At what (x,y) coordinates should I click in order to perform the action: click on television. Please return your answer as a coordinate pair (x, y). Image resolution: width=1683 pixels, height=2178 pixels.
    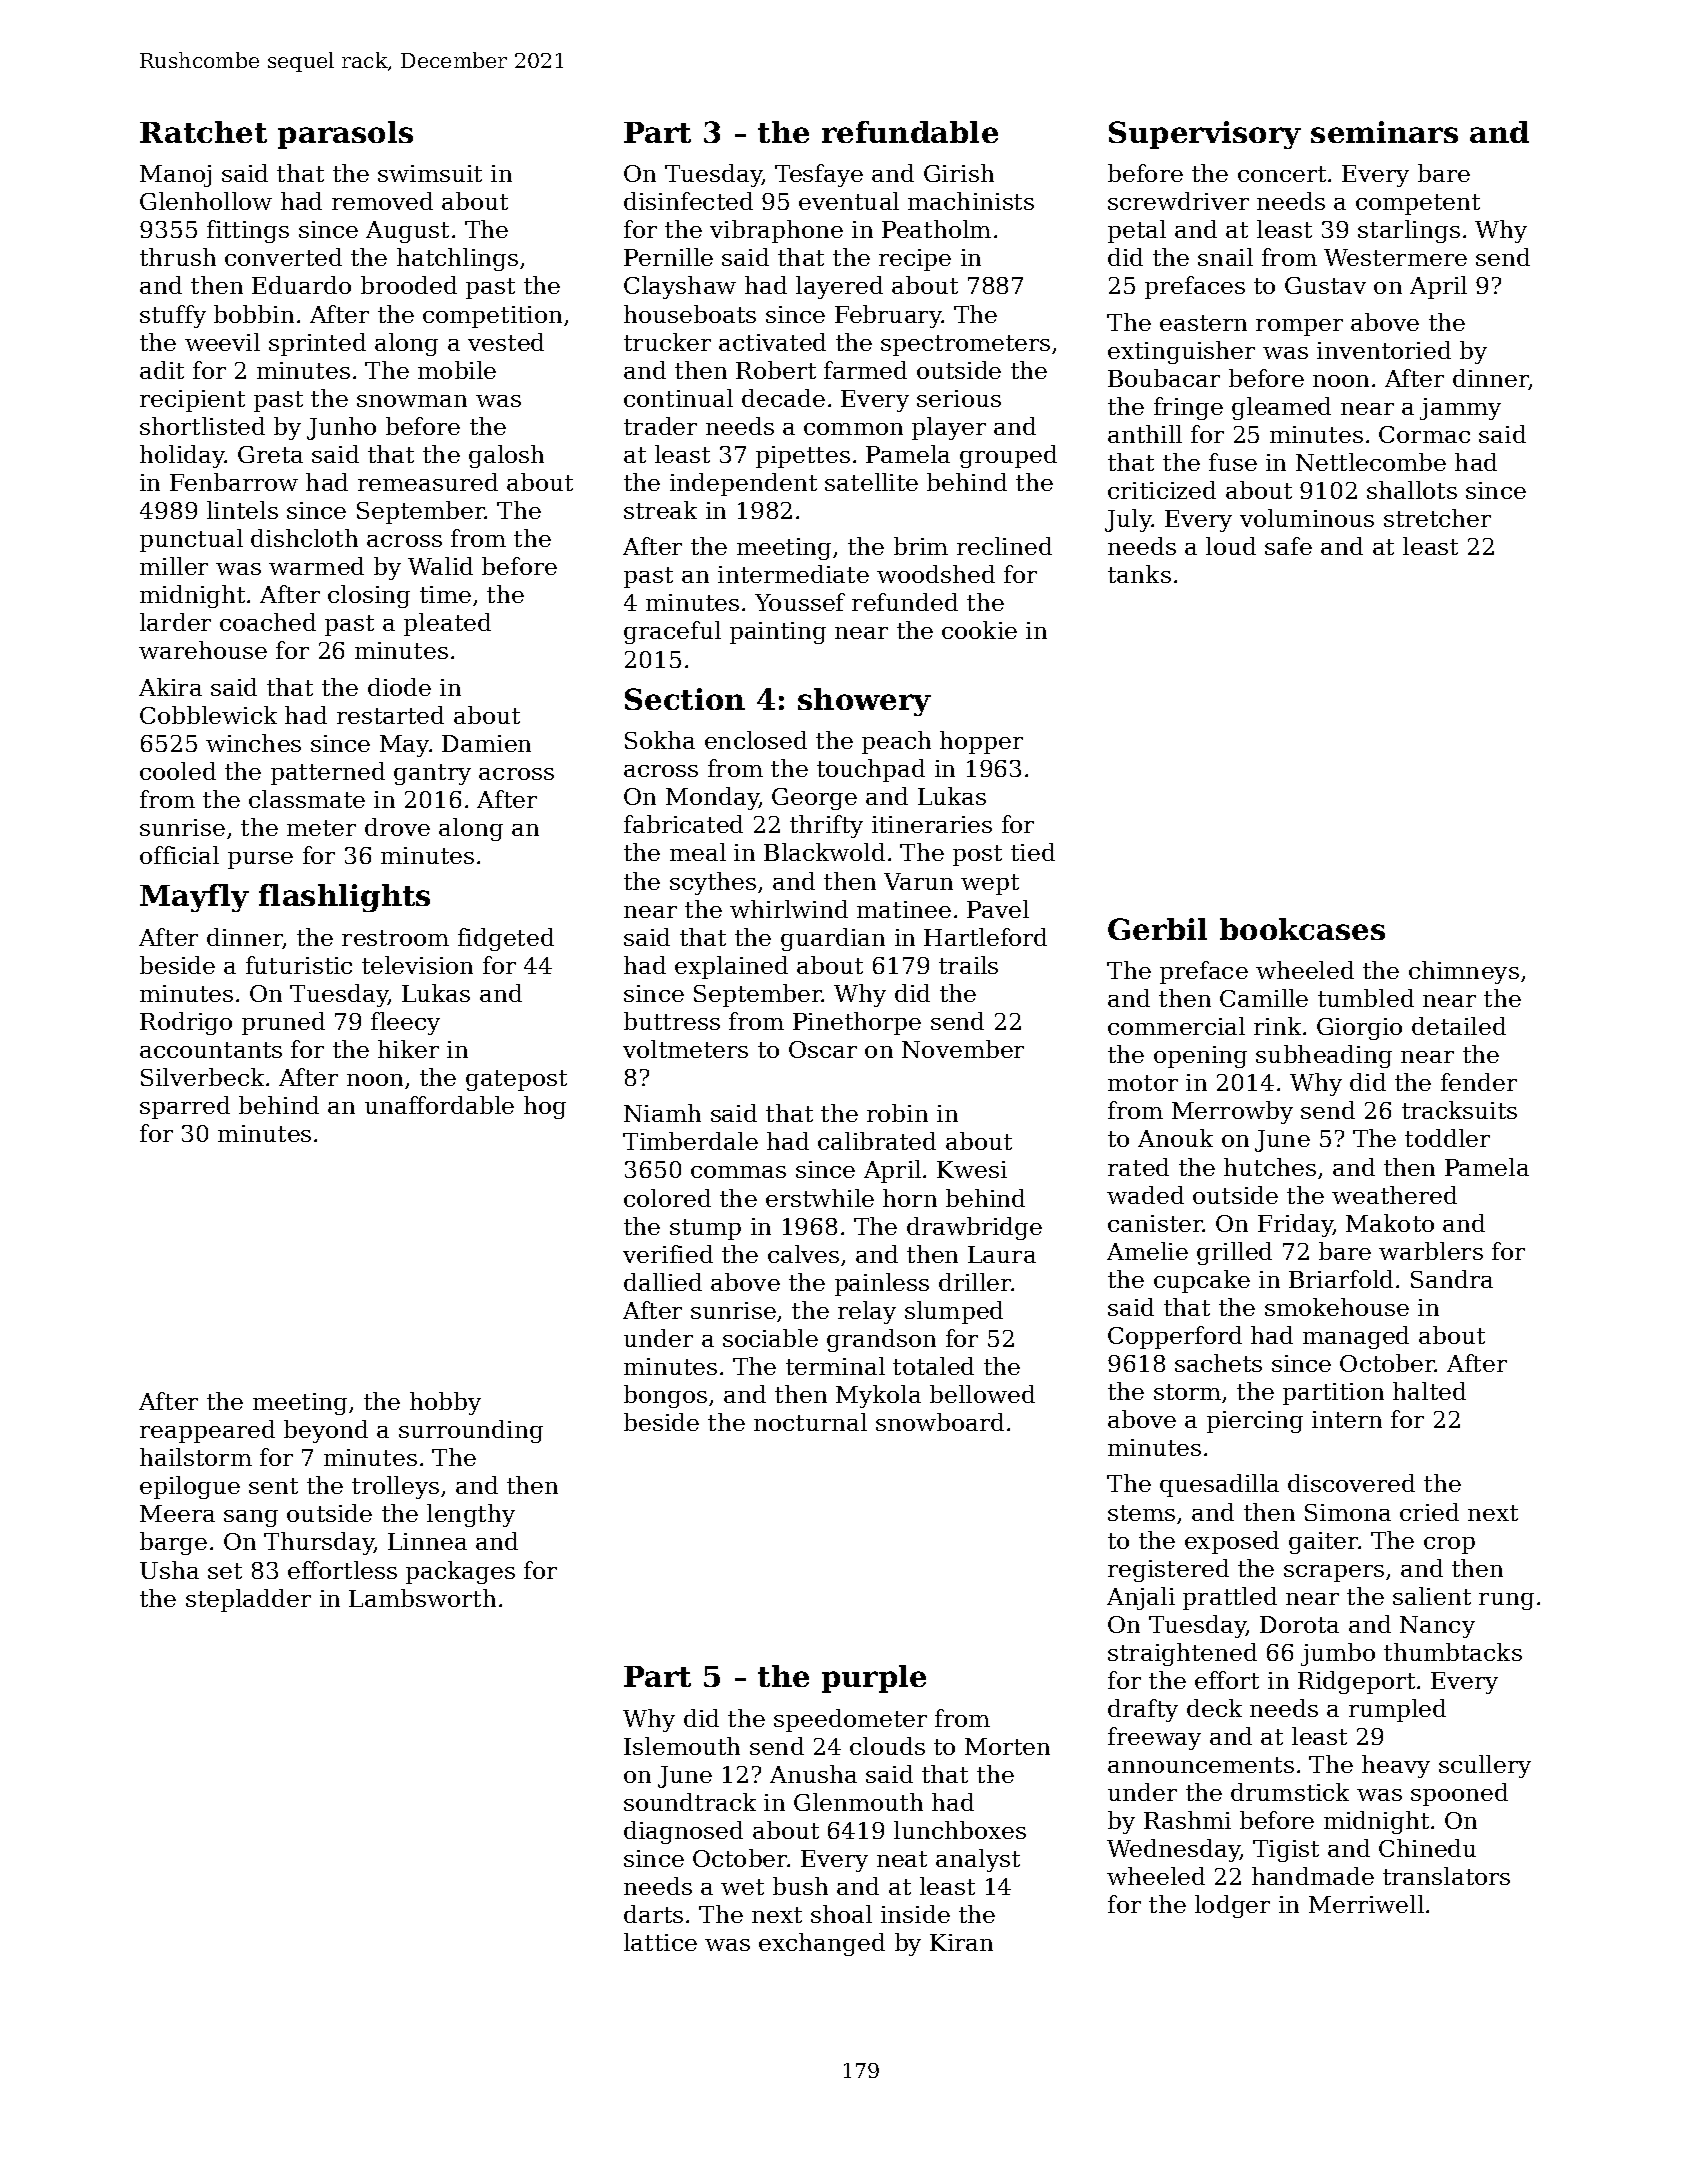
    Looking at the image, I should click on (417, 965).
